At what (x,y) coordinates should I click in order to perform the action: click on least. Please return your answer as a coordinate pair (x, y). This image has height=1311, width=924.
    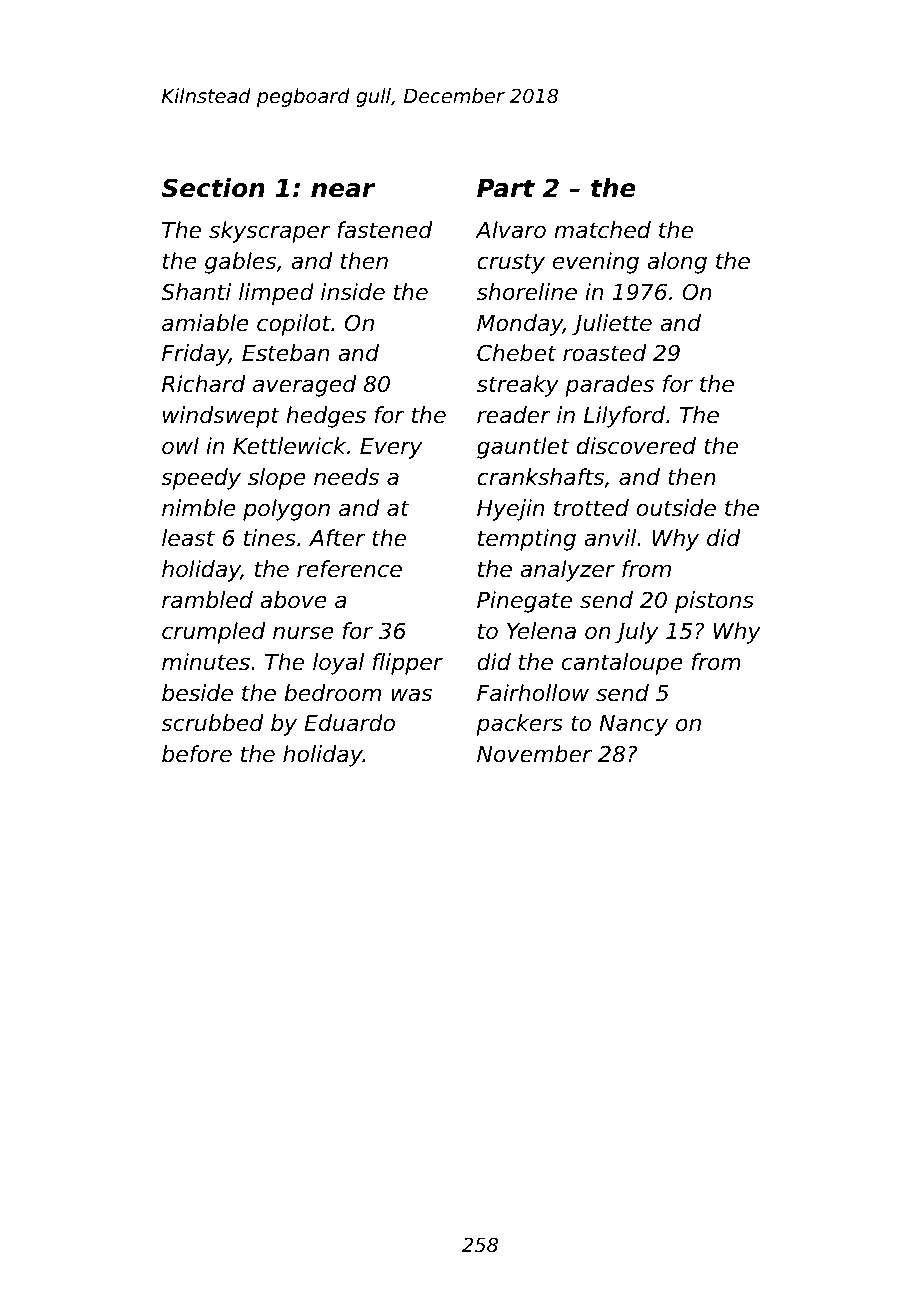
    Looking at the image, I should click on (188, 538).
